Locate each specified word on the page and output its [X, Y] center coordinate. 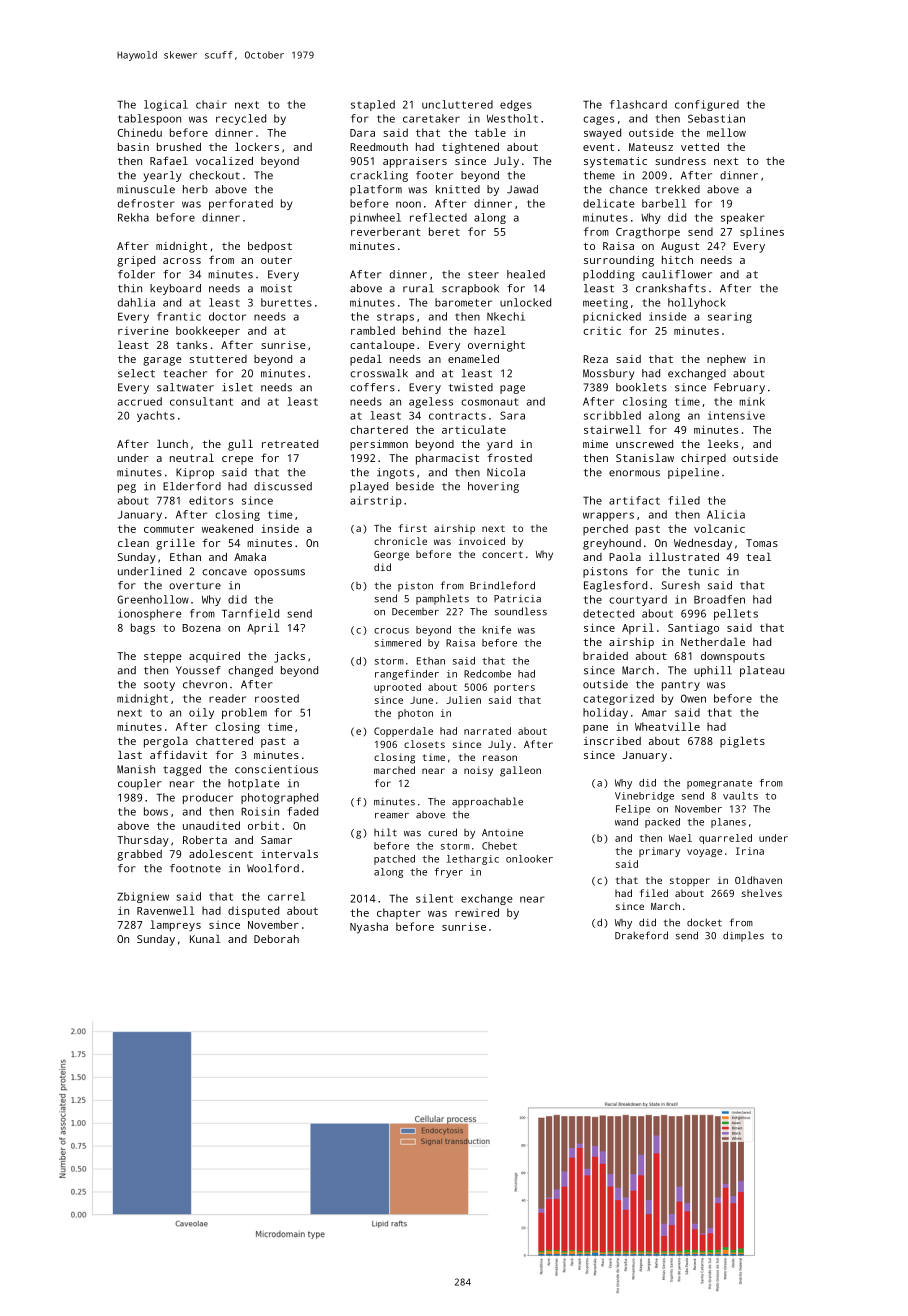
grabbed [139, 855]
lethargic [473, 860]
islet [237, 387]
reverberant [386, 231]
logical [166, 105]
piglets [742, 742]
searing [730, 317]
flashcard [638, 104]
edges [516, 105]
